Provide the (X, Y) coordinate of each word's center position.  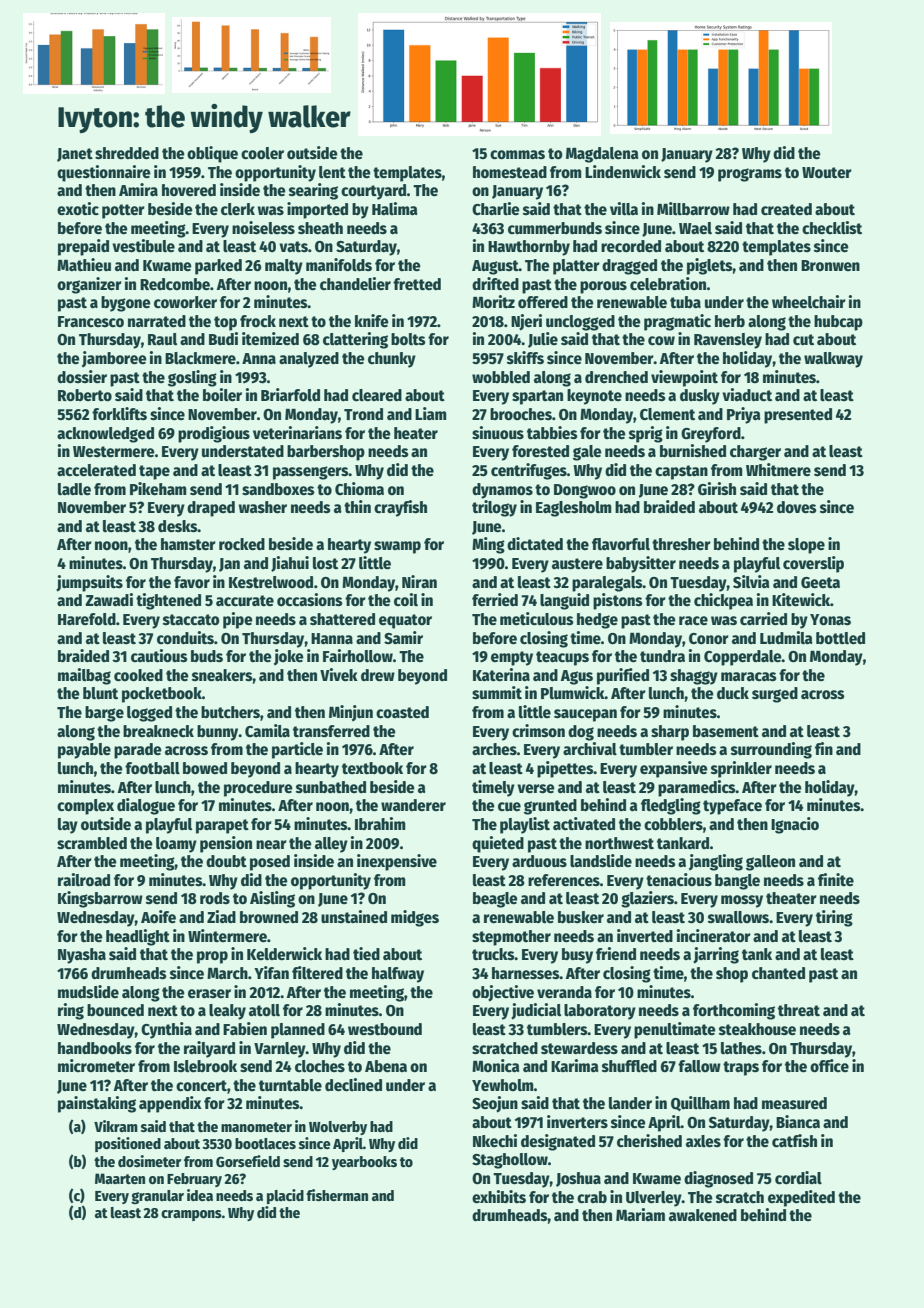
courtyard (374, 192)
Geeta (820, 582)
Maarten (120, 1178)
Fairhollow (358, 655)
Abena (386, 1066)
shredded (127, 153)
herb (730, 321)
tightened (168, 601)
